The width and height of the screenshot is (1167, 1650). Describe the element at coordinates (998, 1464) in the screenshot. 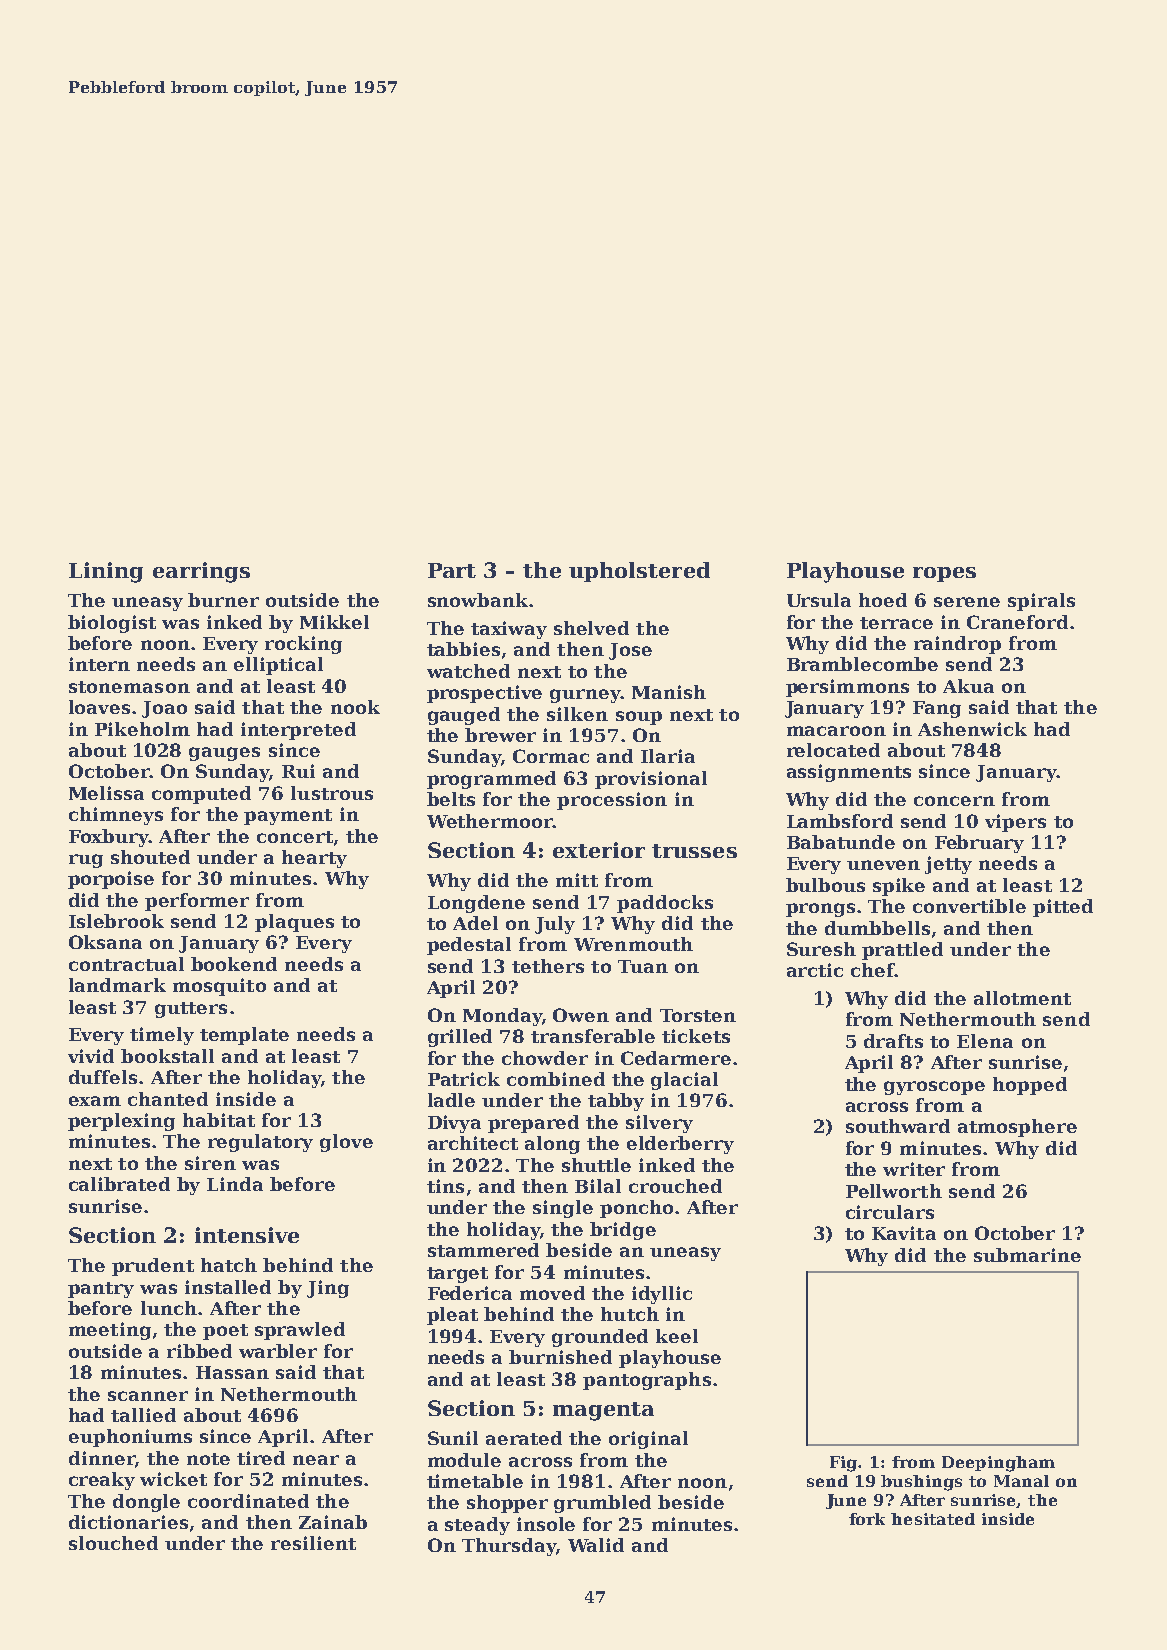

I see `Deepingham` at that location.
